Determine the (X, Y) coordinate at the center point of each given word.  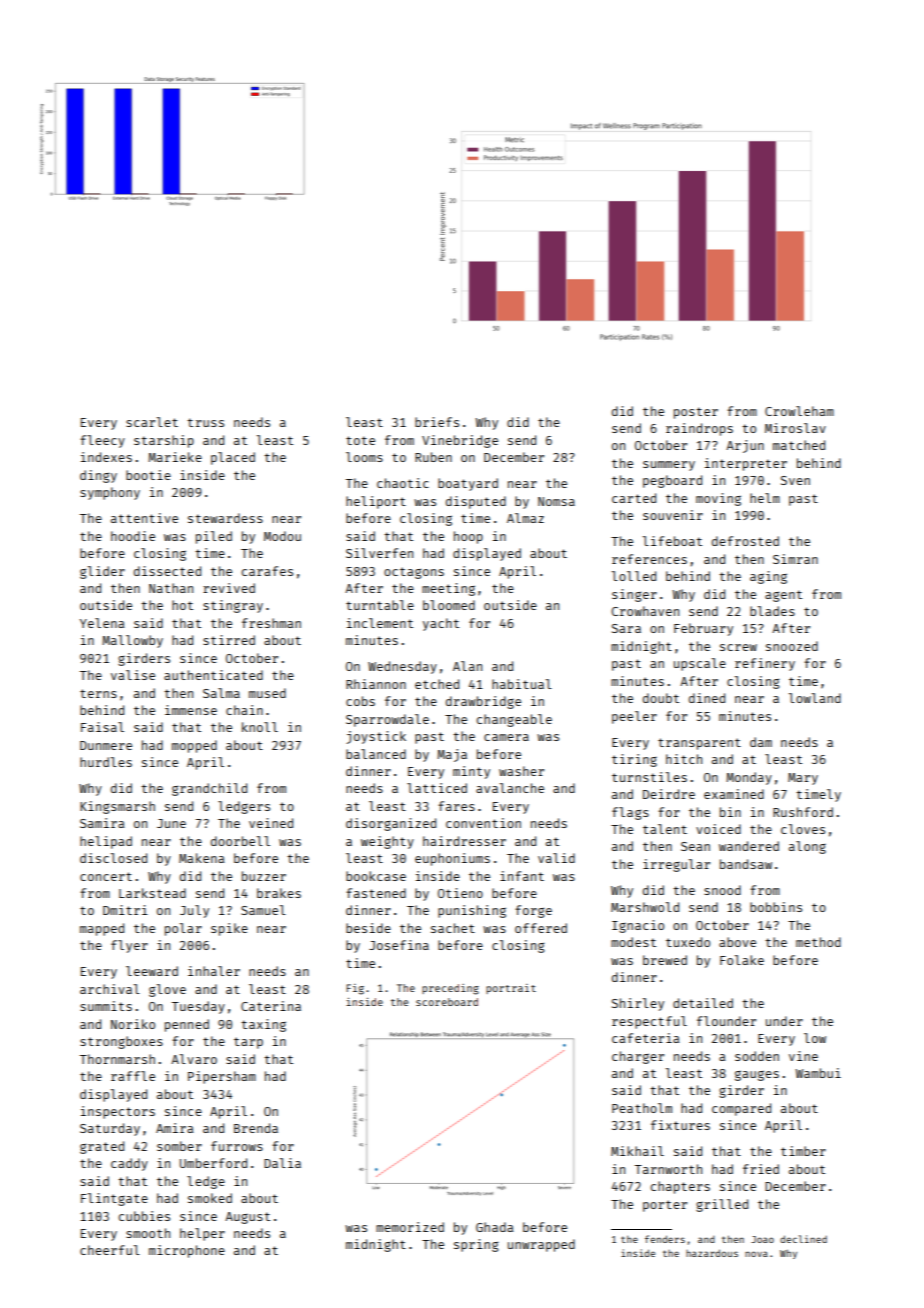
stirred (229, 640)
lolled (634, 576)
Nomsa (556, 501)
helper (202, 1234)
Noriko (133, 1024)
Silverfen (379, 553)
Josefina (399, 945)
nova (756, 1254)
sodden (757, 1056)
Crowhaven (645, 611)
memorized (410, 1227)
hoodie (133, 536)
